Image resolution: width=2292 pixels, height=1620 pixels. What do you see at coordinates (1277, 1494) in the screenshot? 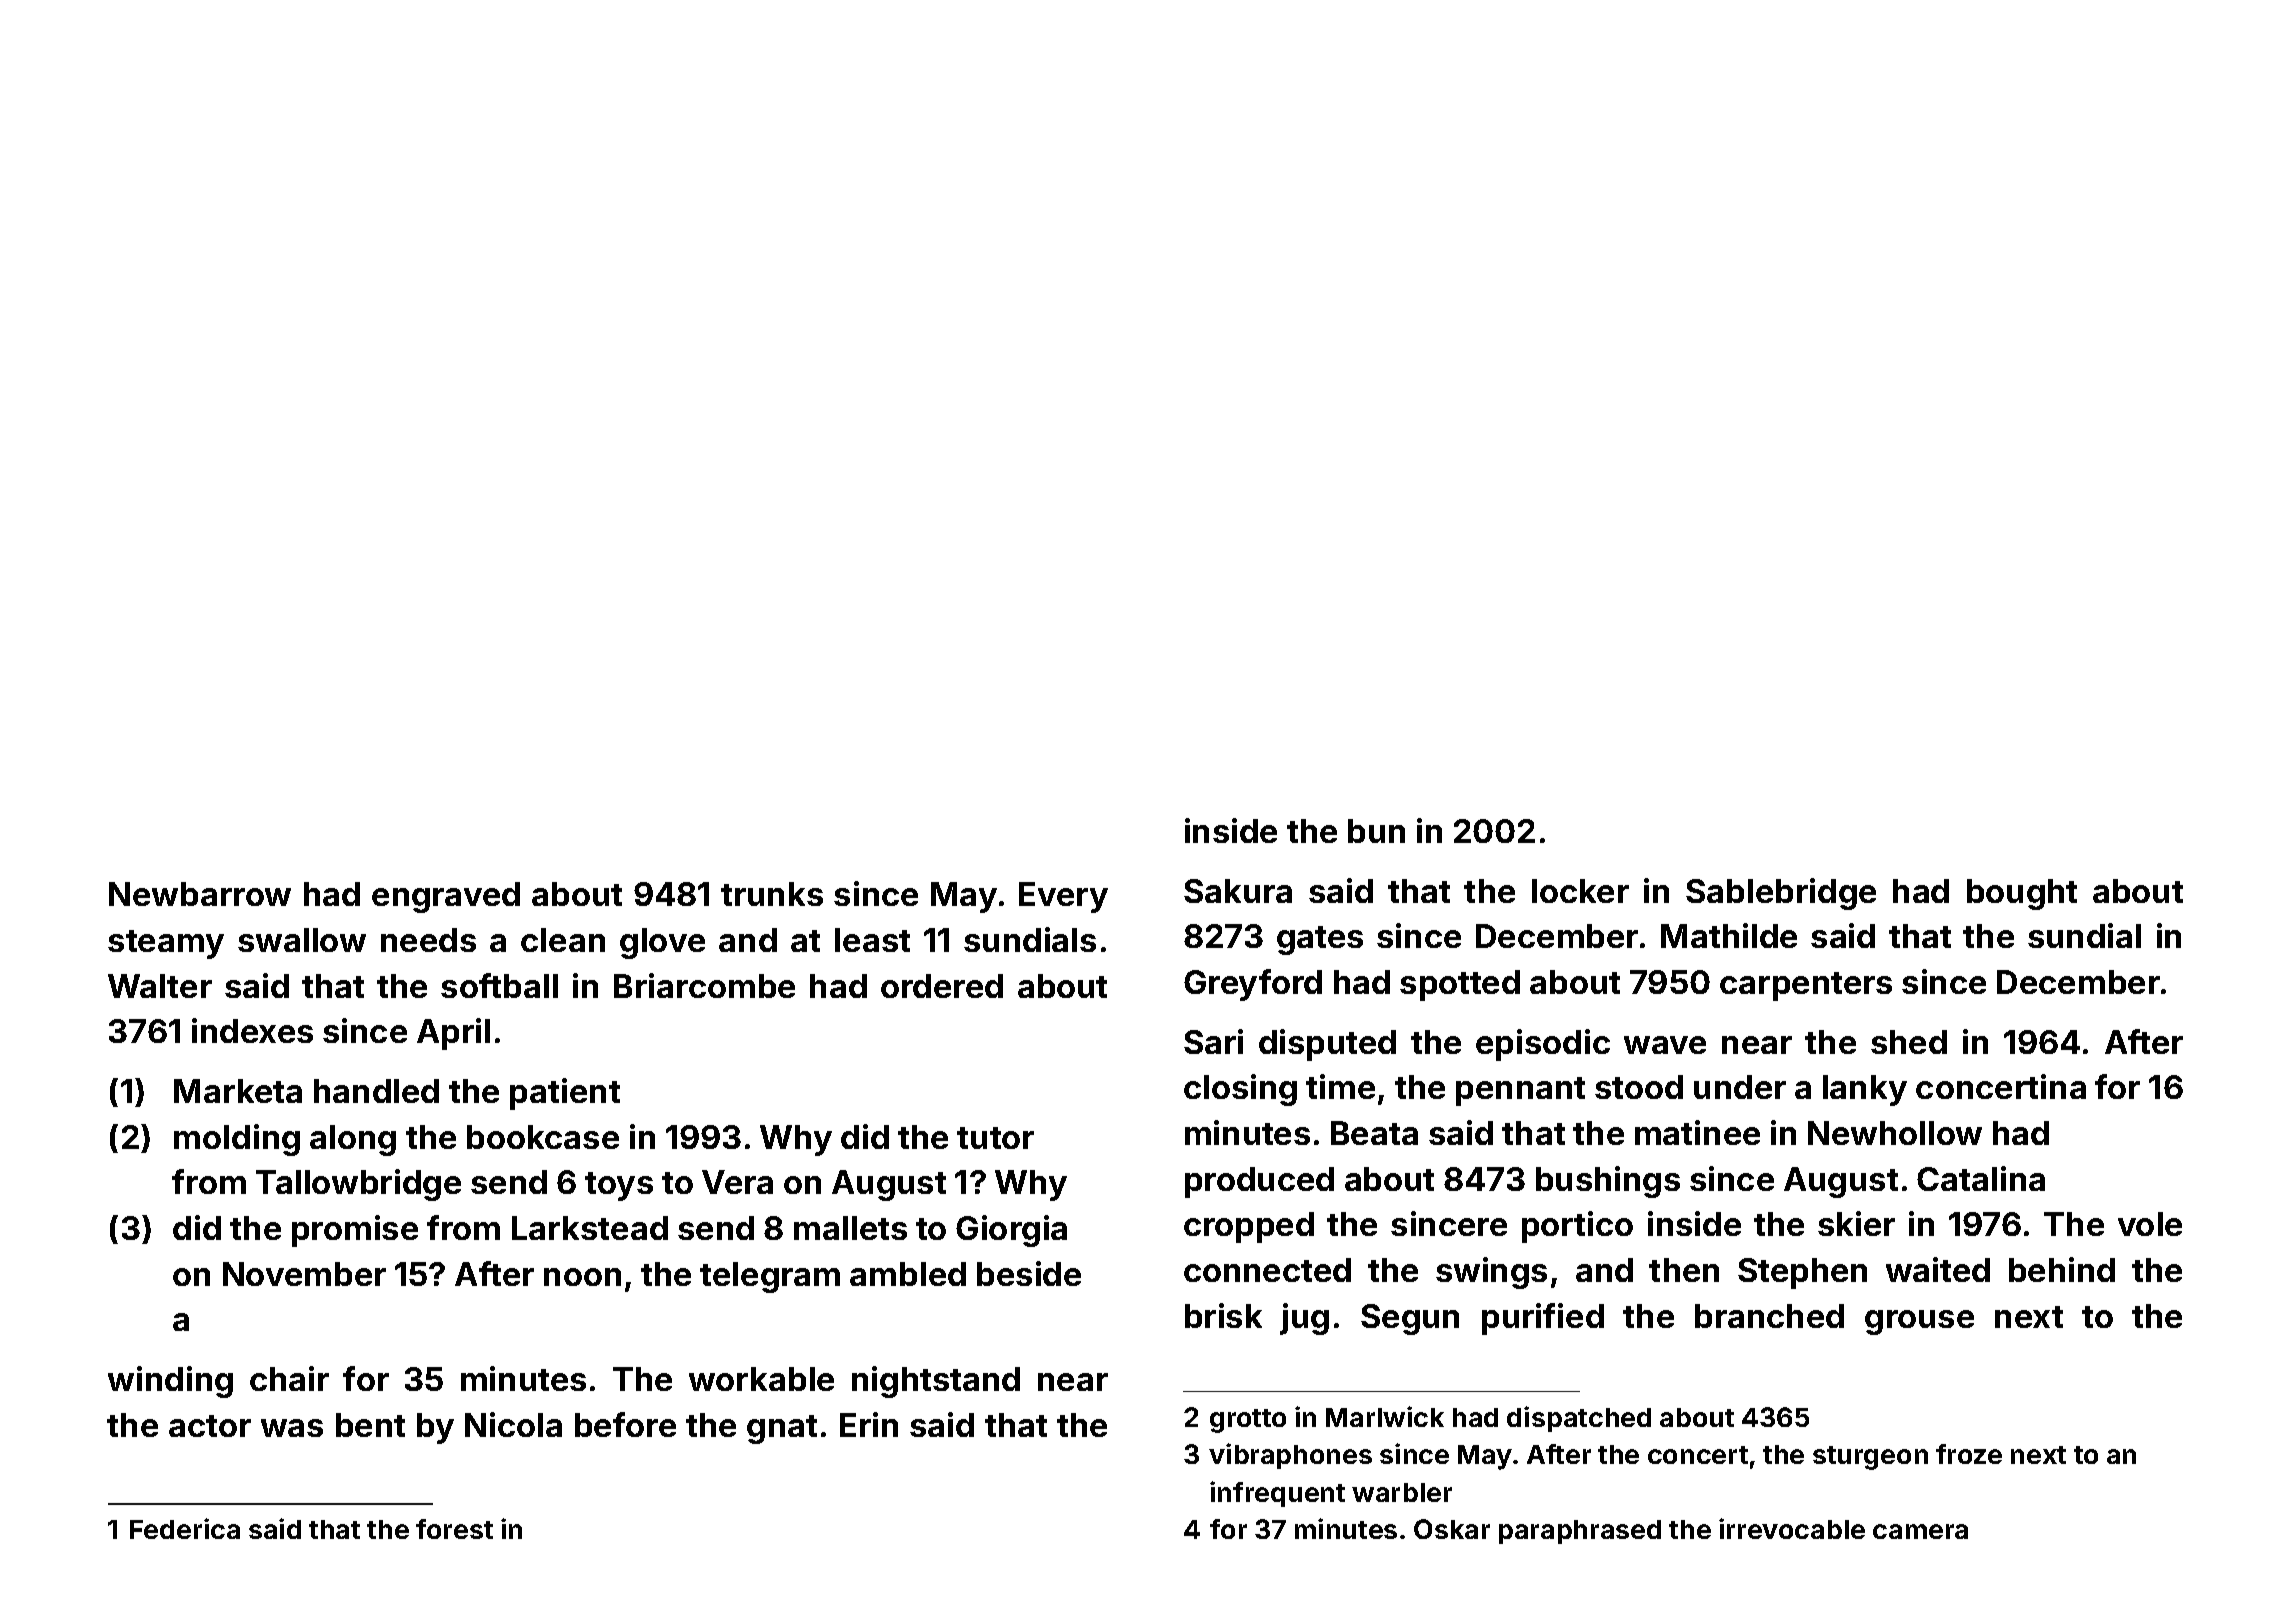
I see `infrequent` at bounding box center [1277, 1494].
